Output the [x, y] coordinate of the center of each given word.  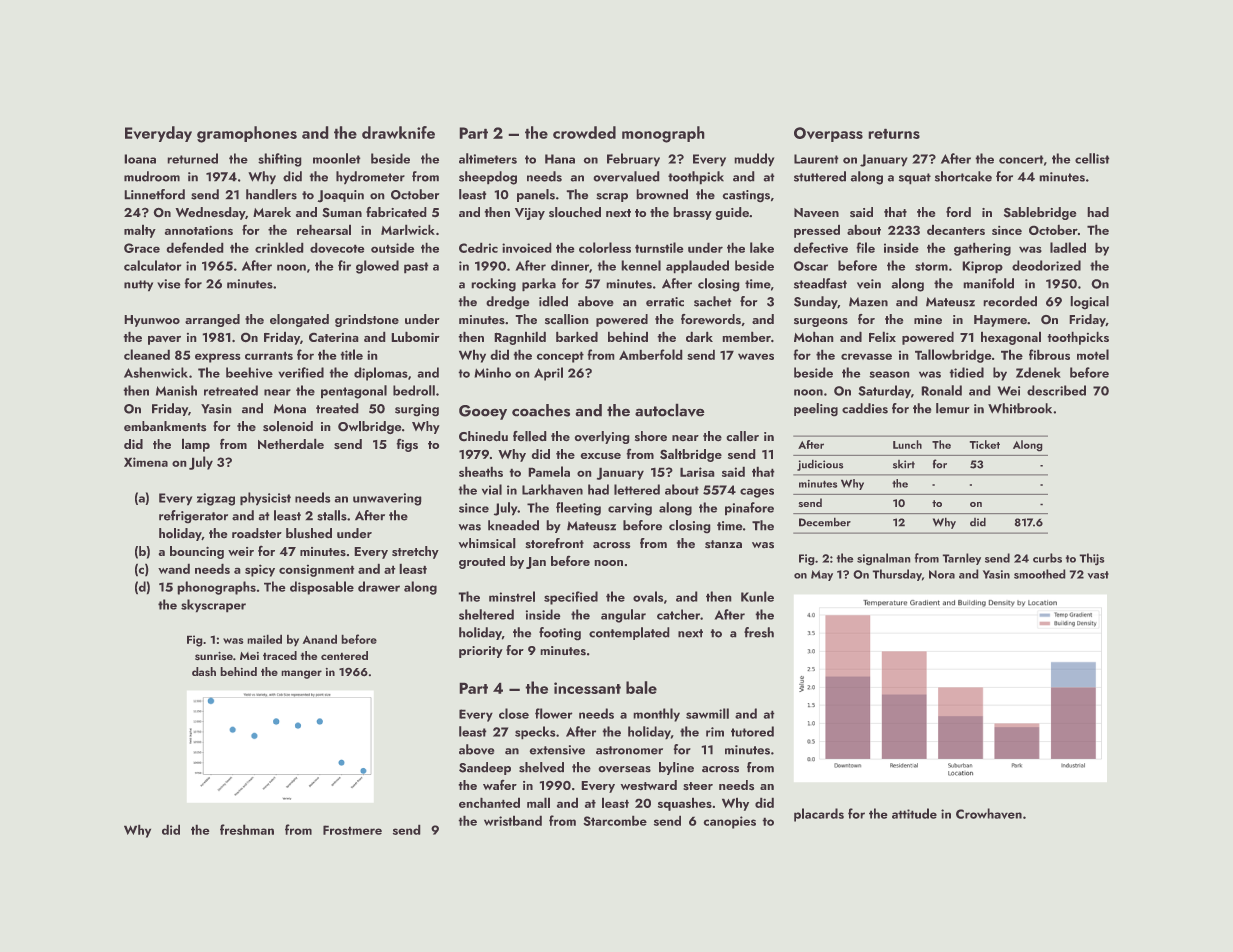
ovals [648, 596]
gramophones [247, 134]
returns [894, 133]
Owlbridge [370, 427]
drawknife [398, 132]
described [1056, 390]
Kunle [757, 596]
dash [204, 672]
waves [756, 356]
